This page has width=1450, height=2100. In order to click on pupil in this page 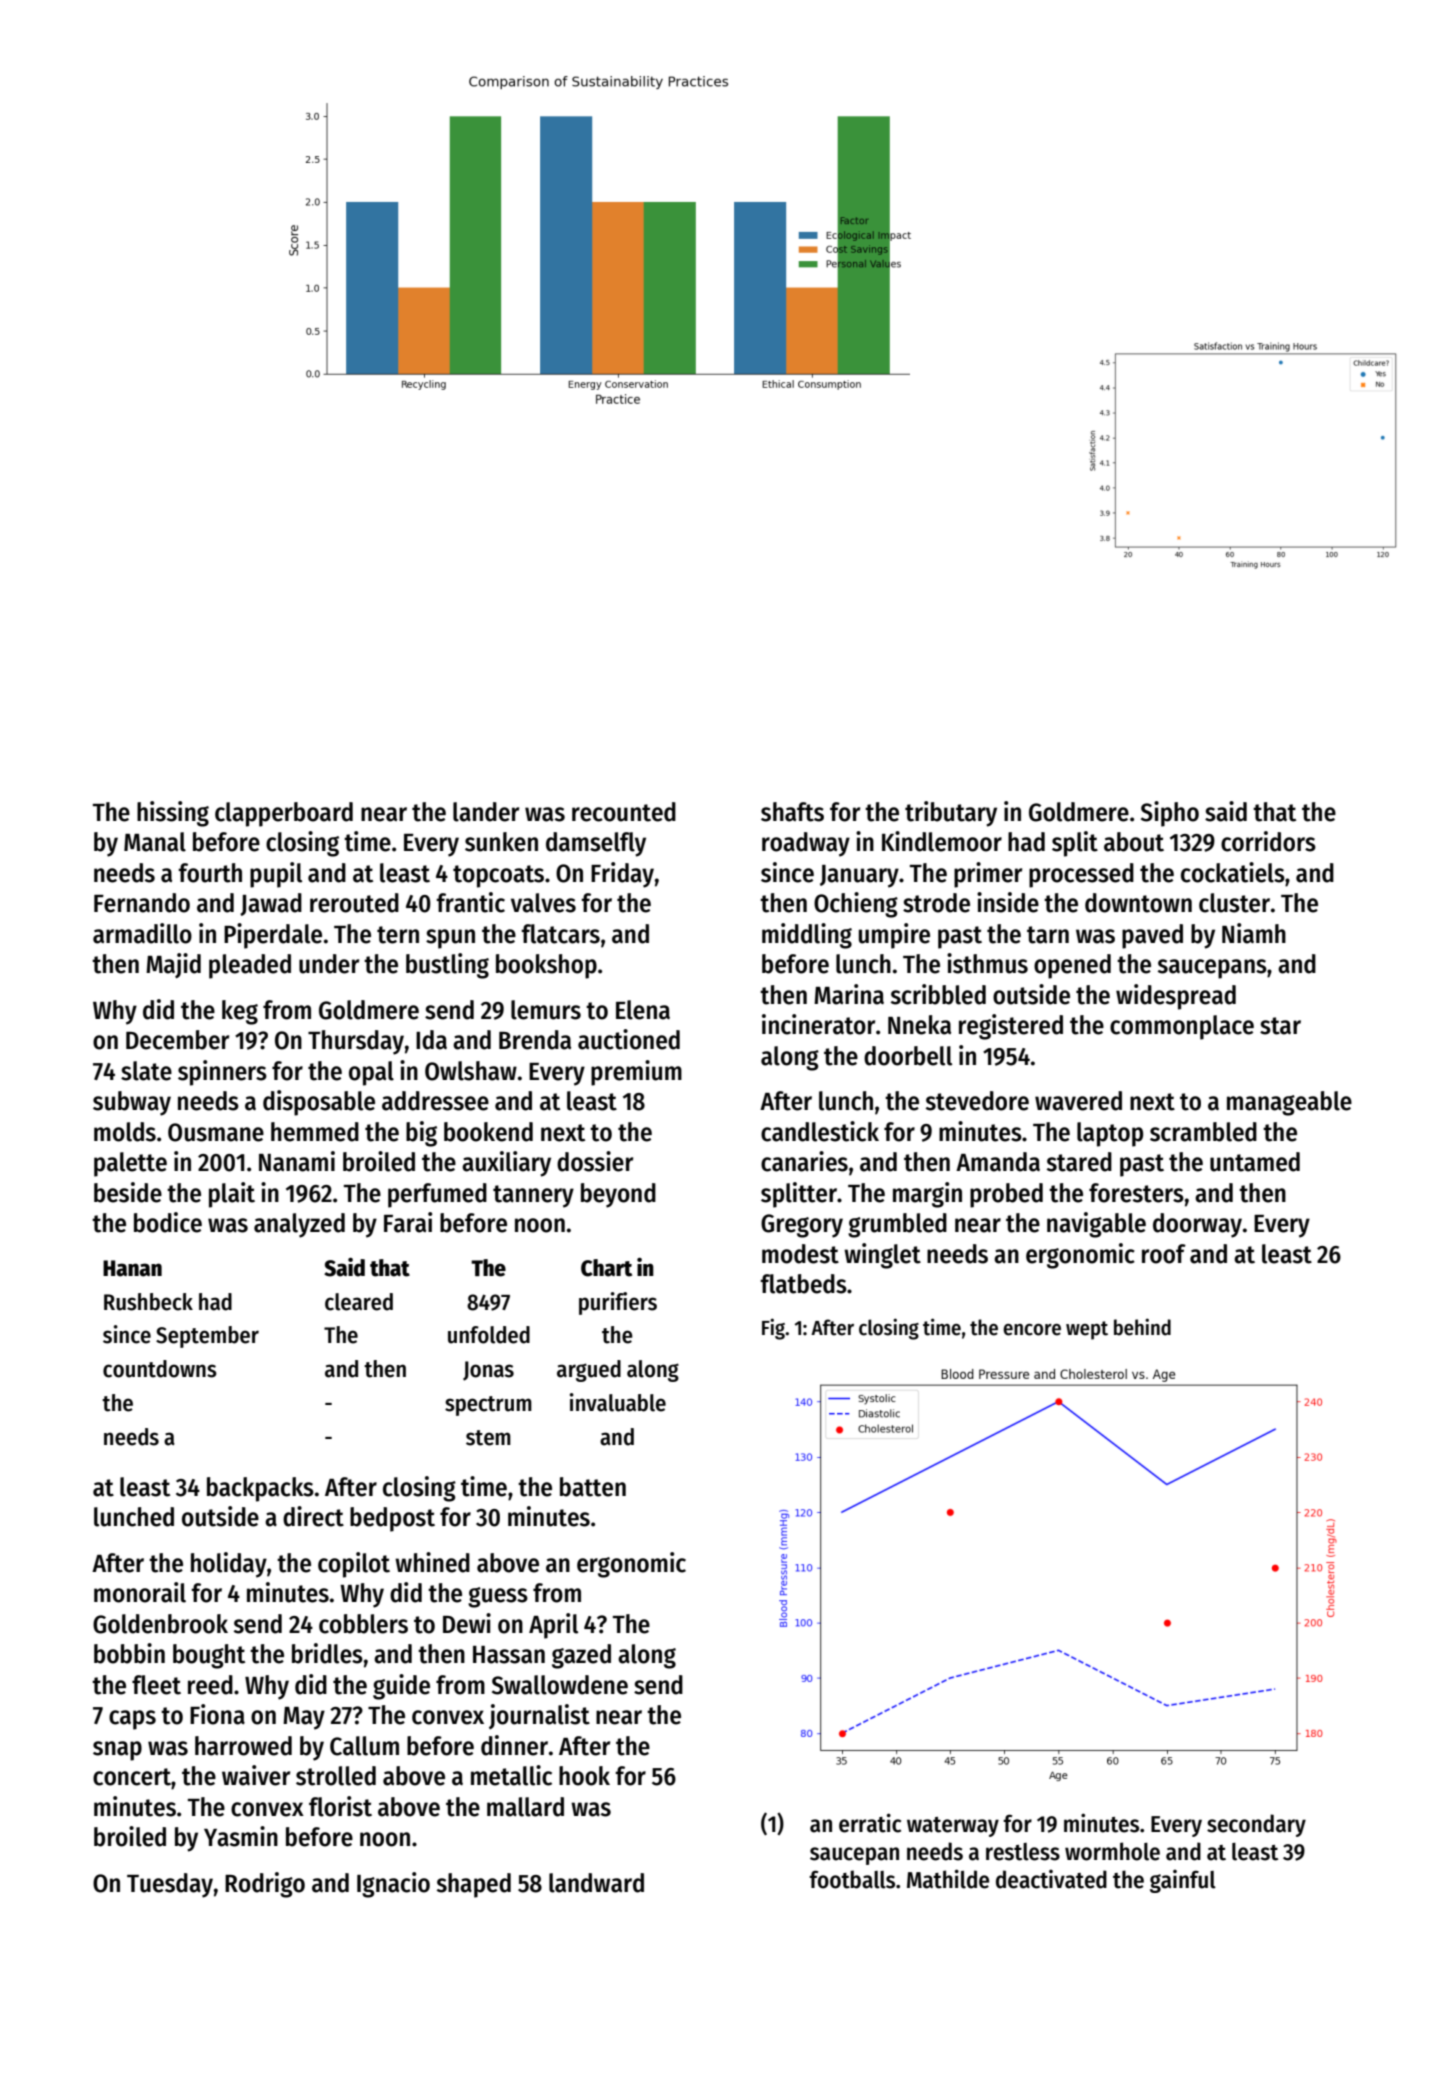, I will do `click(276, 875)`.
